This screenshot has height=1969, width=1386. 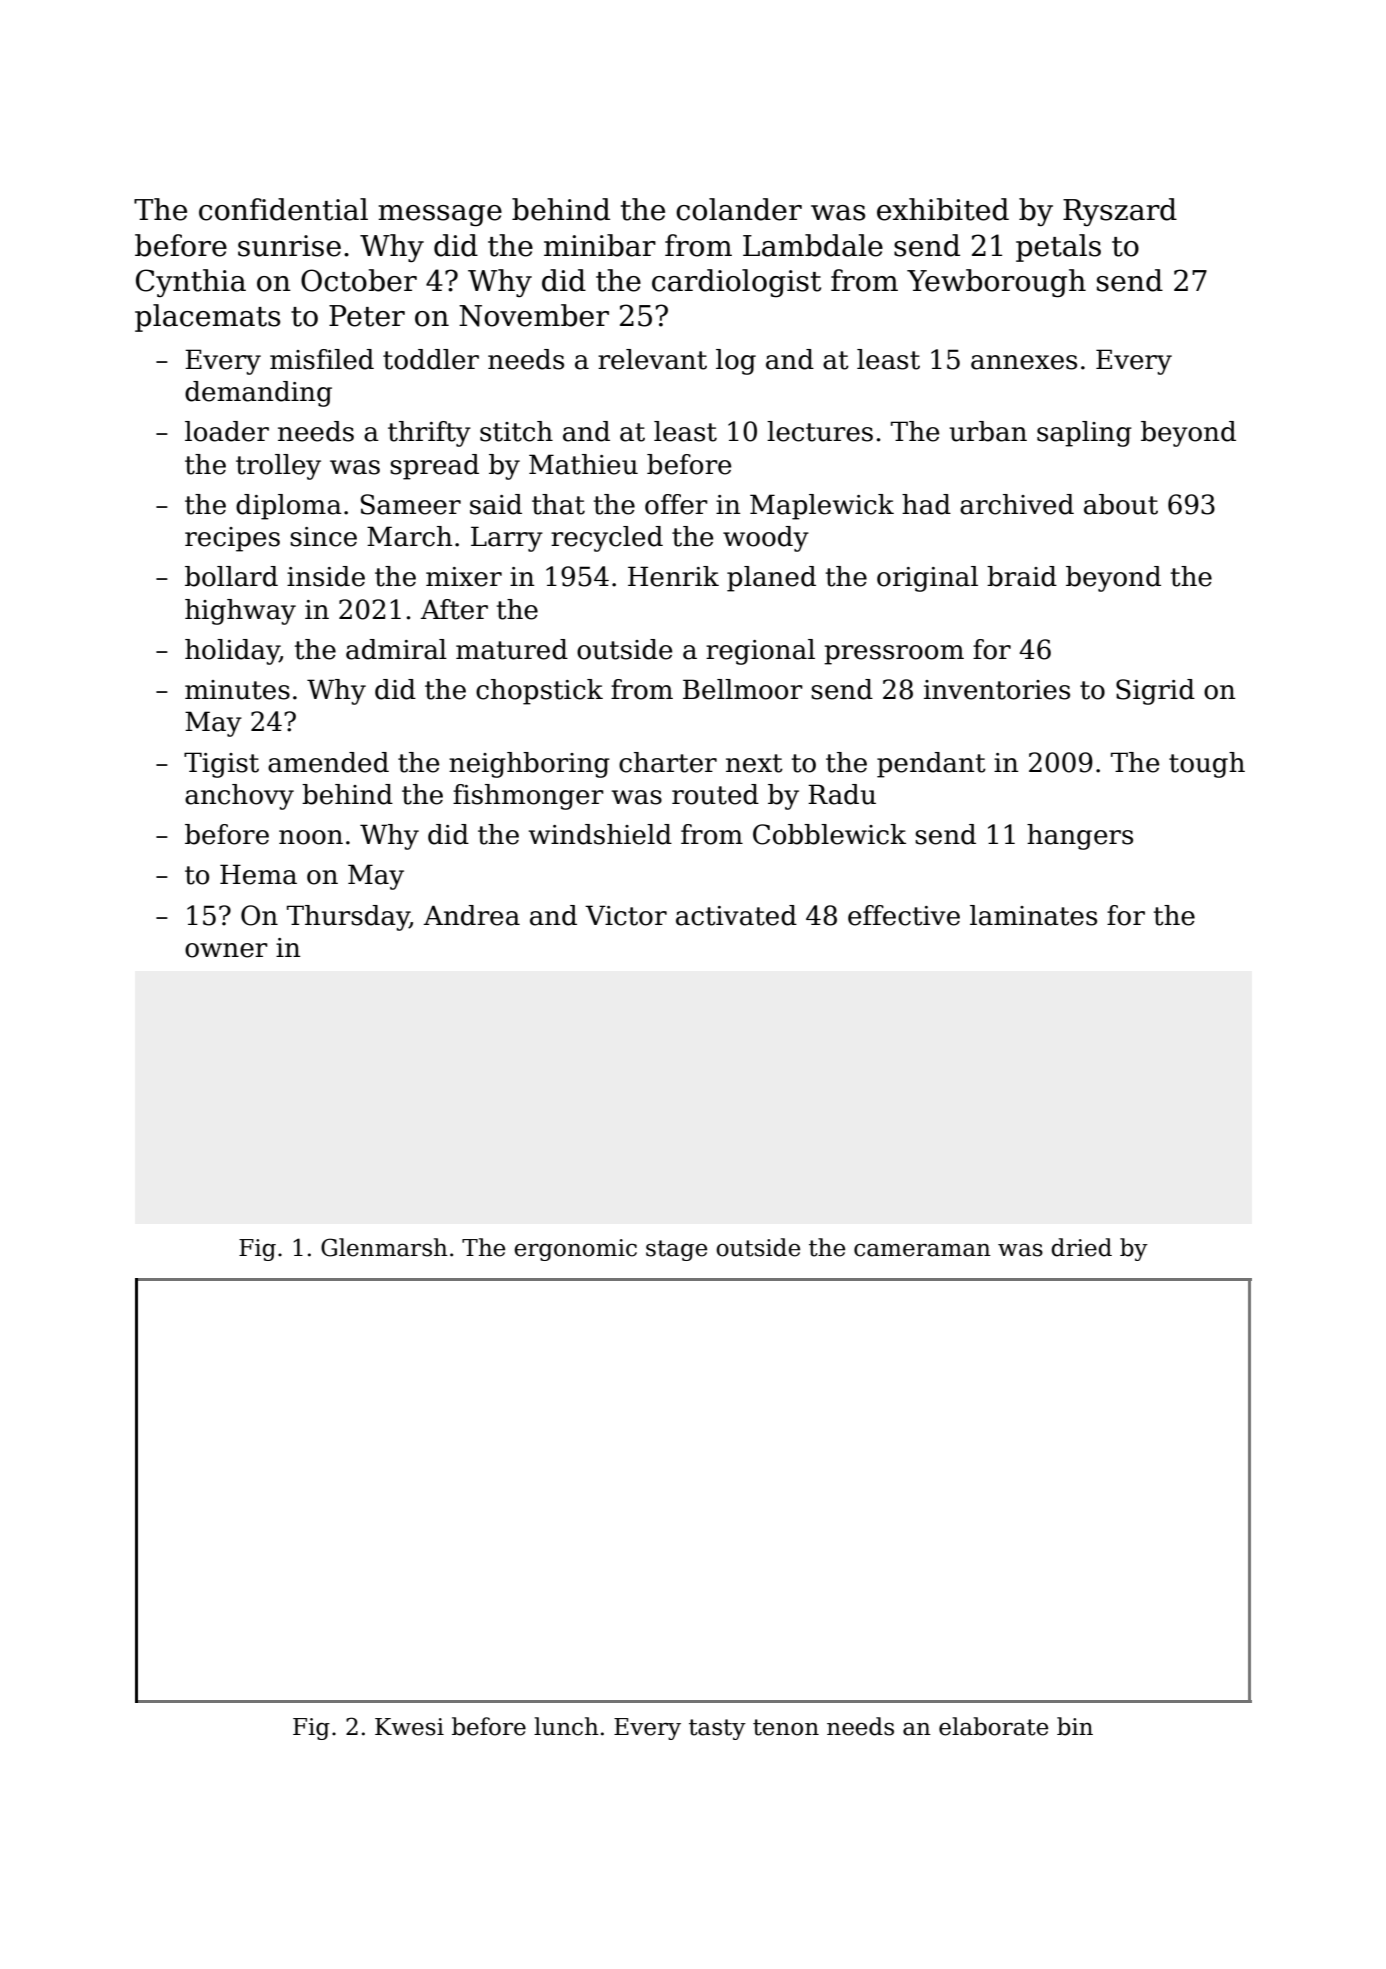 What do you see at coordinates (997, 690) in the screenshot?
I see `inventories` at bounding box center [997, 690].
